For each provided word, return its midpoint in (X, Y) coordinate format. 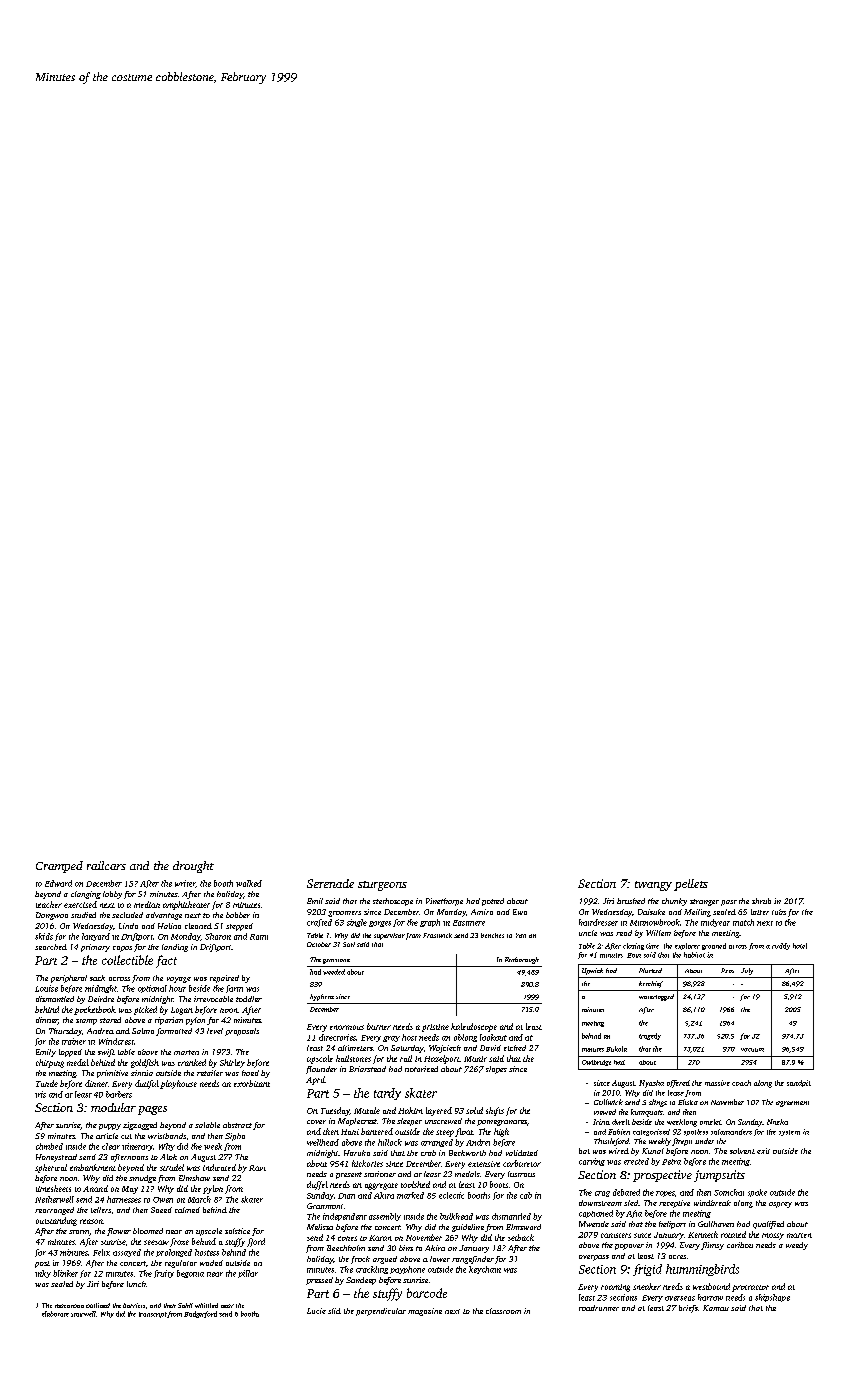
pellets (691, 885)
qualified (768, 1225)
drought (193, 867)
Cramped (59, 867)
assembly (385, 1217)
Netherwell (54, 1199)
